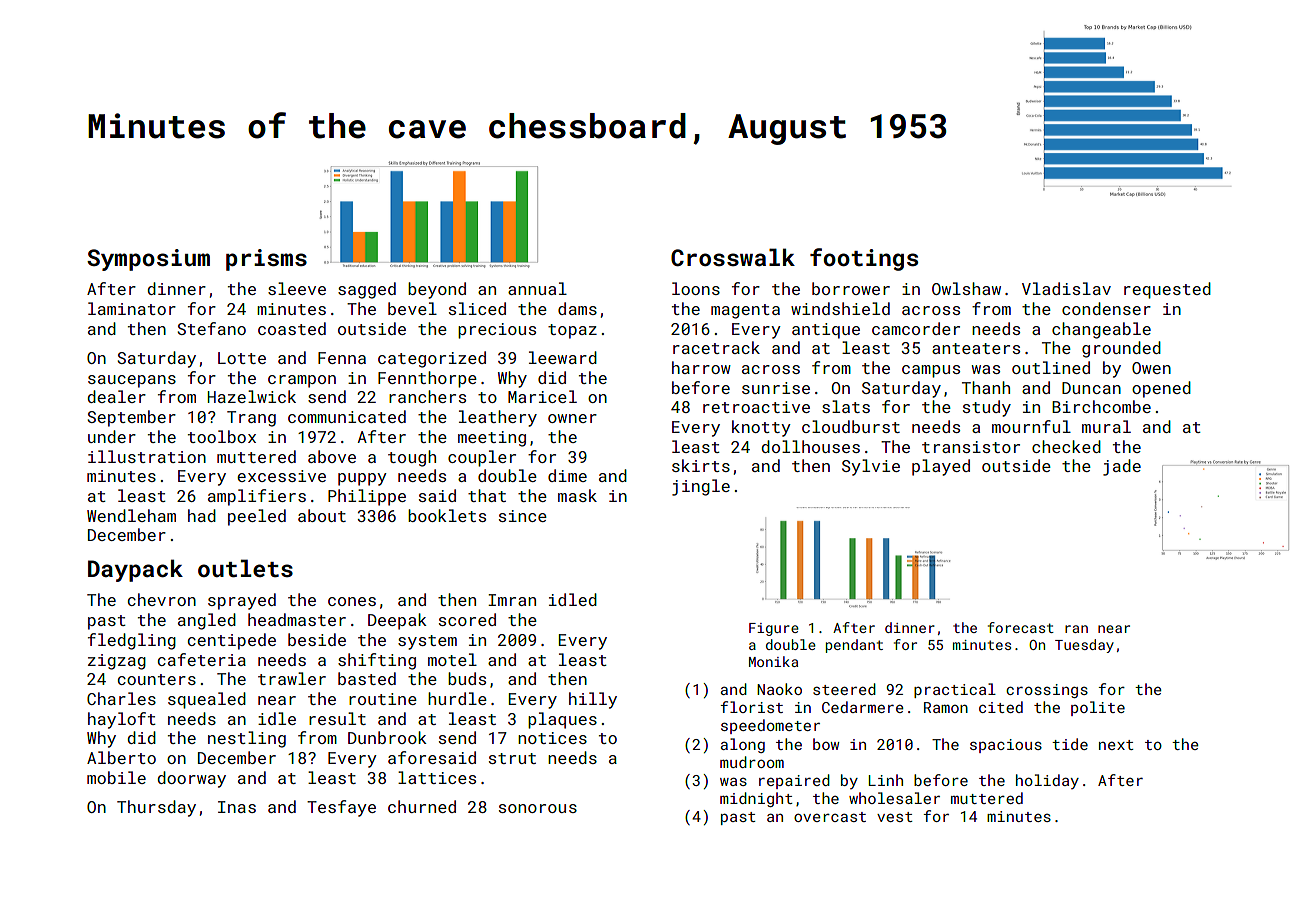  What do you see at coordinates (830, 817) in the document?
I see `overcast` at bounding box center [830, 817].
